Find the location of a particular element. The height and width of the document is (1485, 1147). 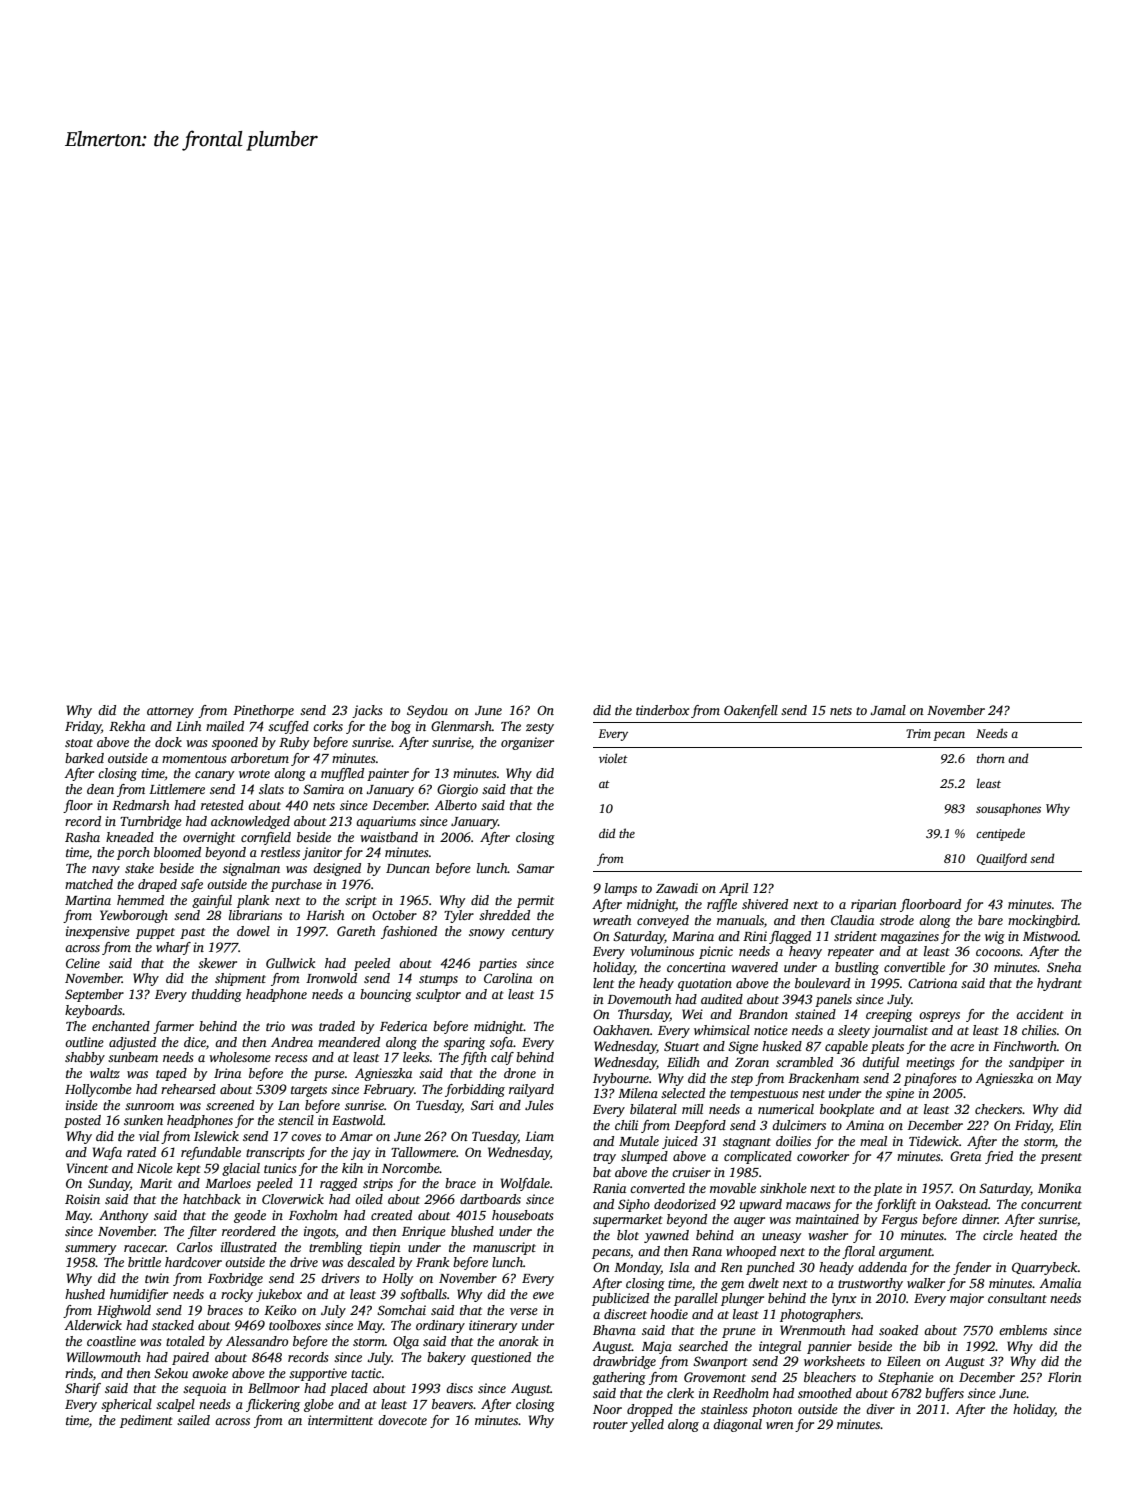

Oakhaven is located at coordinates (621, 1030).
